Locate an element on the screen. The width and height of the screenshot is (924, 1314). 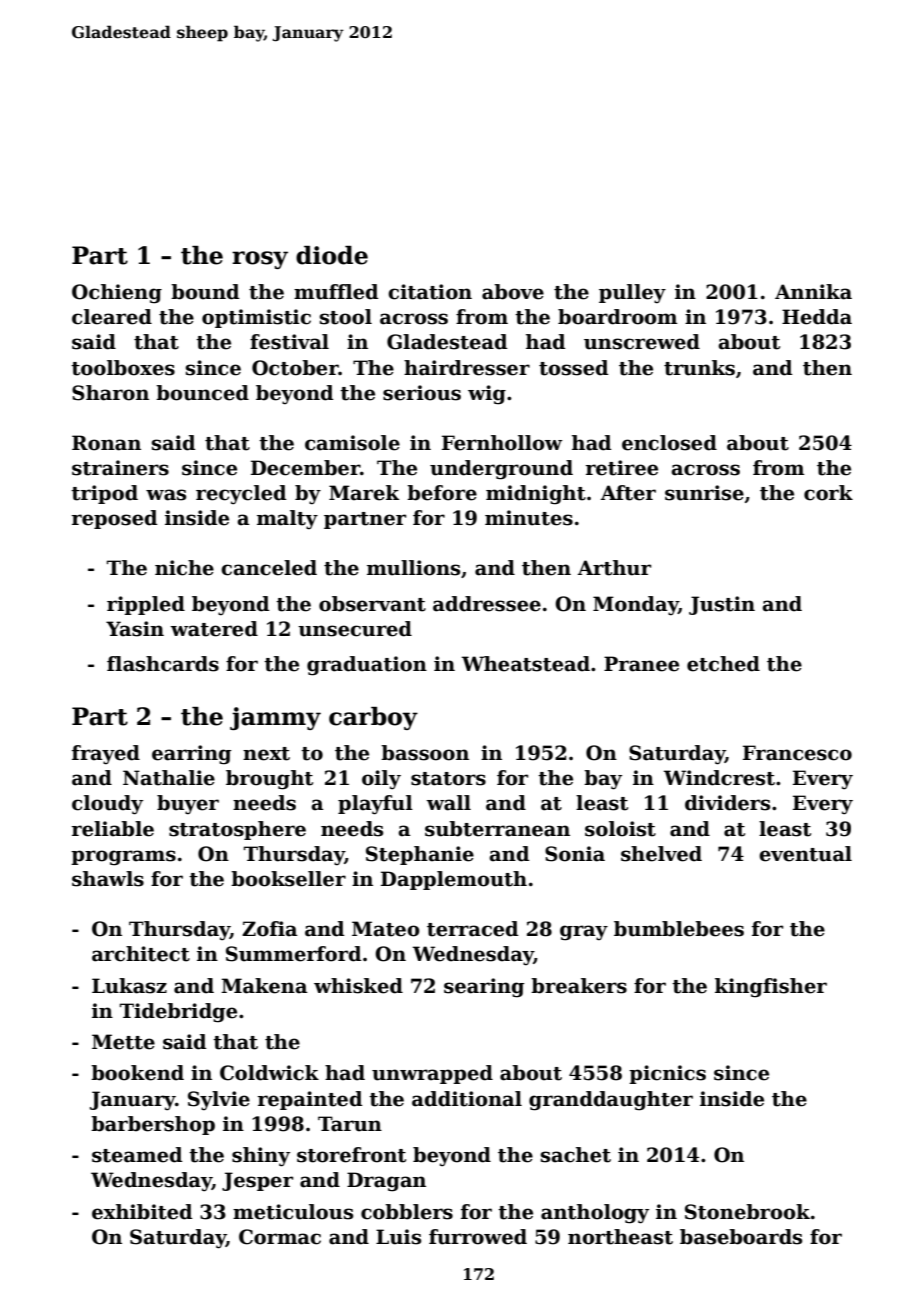
enclosed is located at coordinates (669, 443).
